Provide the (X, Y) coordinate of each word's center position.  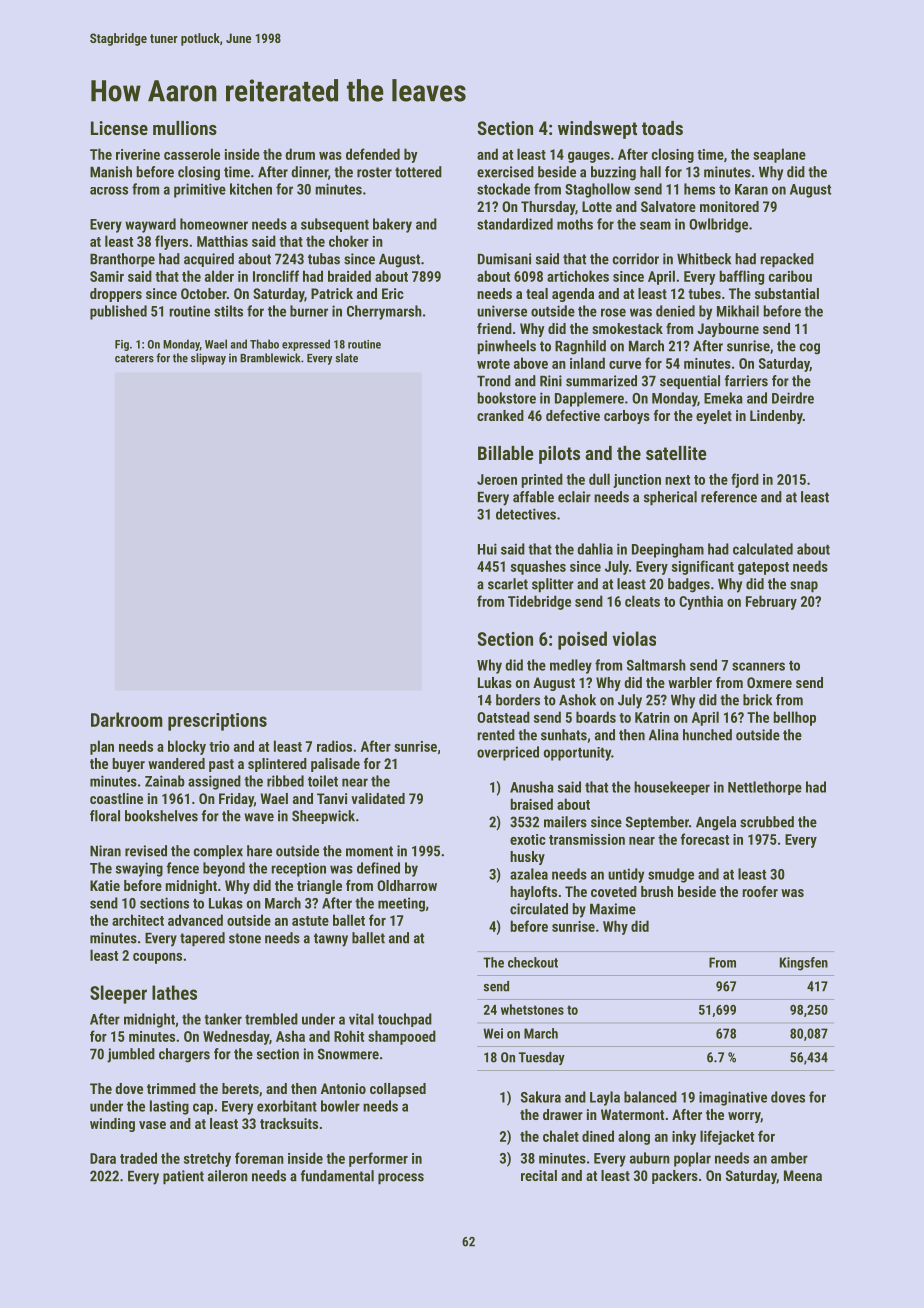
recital (539, 1175)
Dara (103, 1158)
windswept (597, 130)
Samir (107, 276)
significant (703, 567)
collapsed (398, 1090)
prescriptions (217, 722)
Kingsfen (804, 964)
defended (373, 154)
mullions (185, 128)
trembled (271, 1019)
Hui (487, 549)
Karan (751, 189)
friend (494, 328)
